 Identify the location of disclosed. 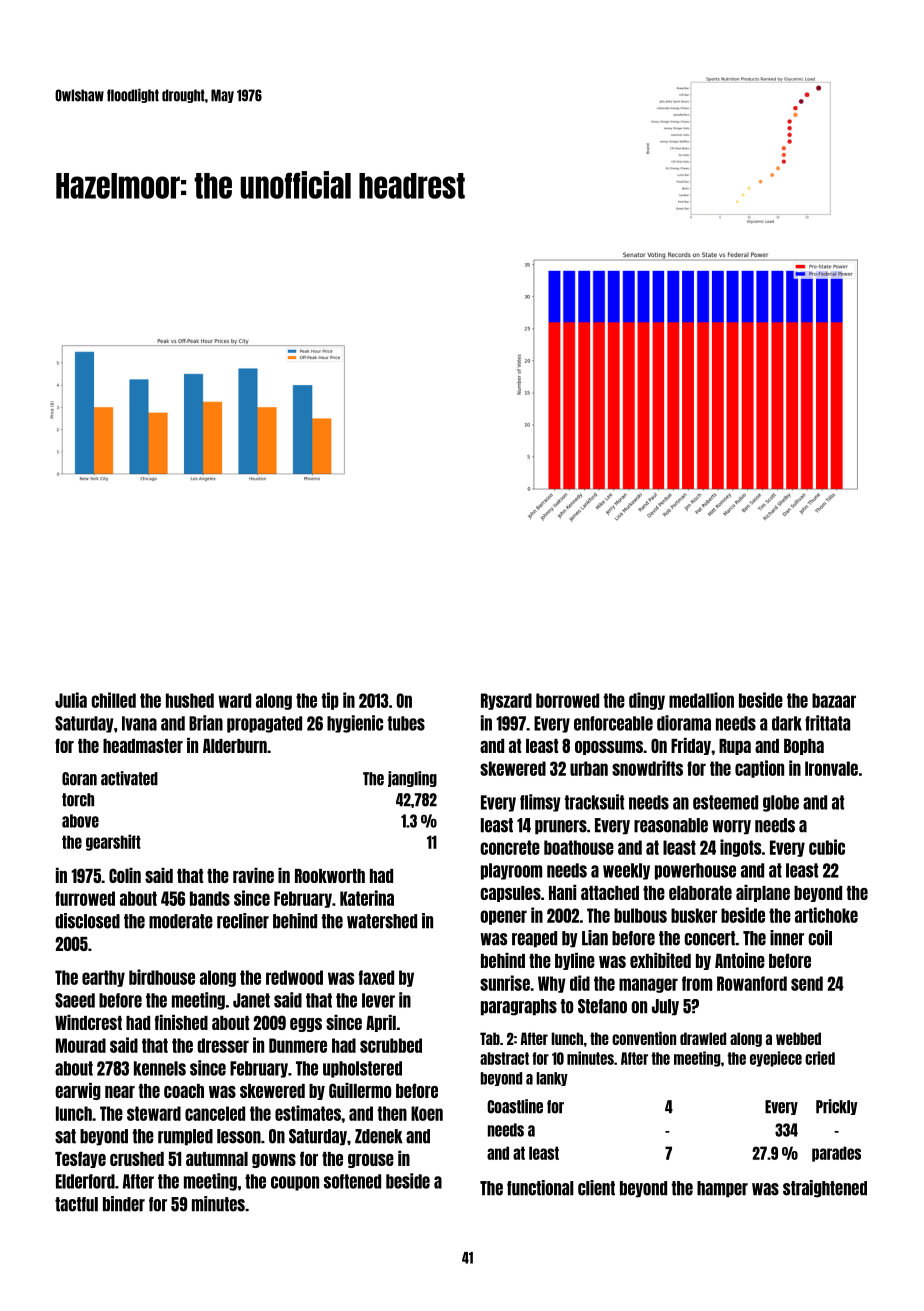
(87, 921).
